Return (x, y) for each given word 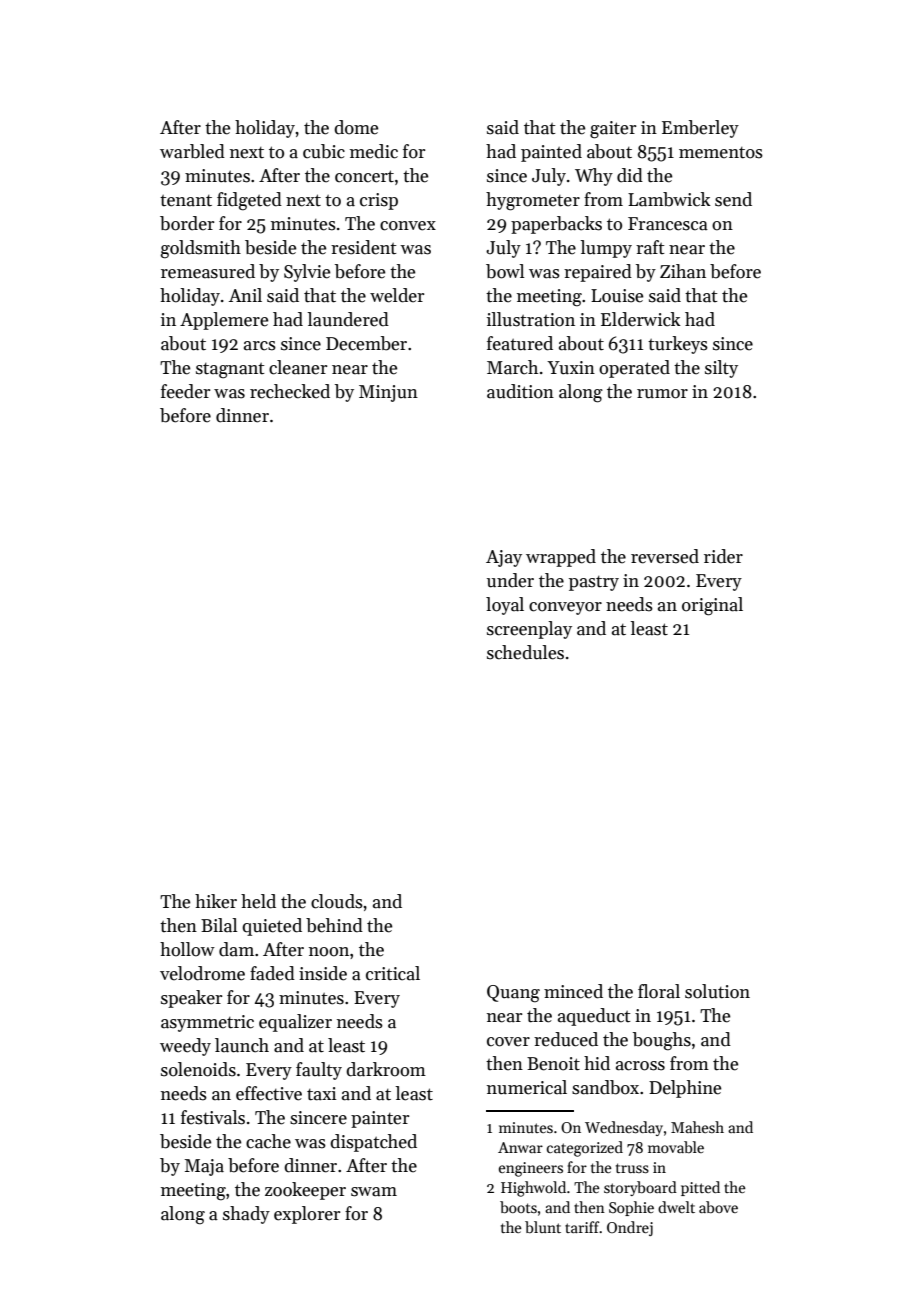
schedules (525, 652)
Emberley (700, 129)
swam (374, 1192)
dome (356, 127)
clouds (337, 901)
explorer (307, 1215)
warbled (192, 151)
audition (520, 391)
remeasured (208, 271)
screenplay (529, 630)
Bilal (219, 925)
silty (721, 369)
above (718, 1207)
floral (659, 991)
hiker (216, 901)
